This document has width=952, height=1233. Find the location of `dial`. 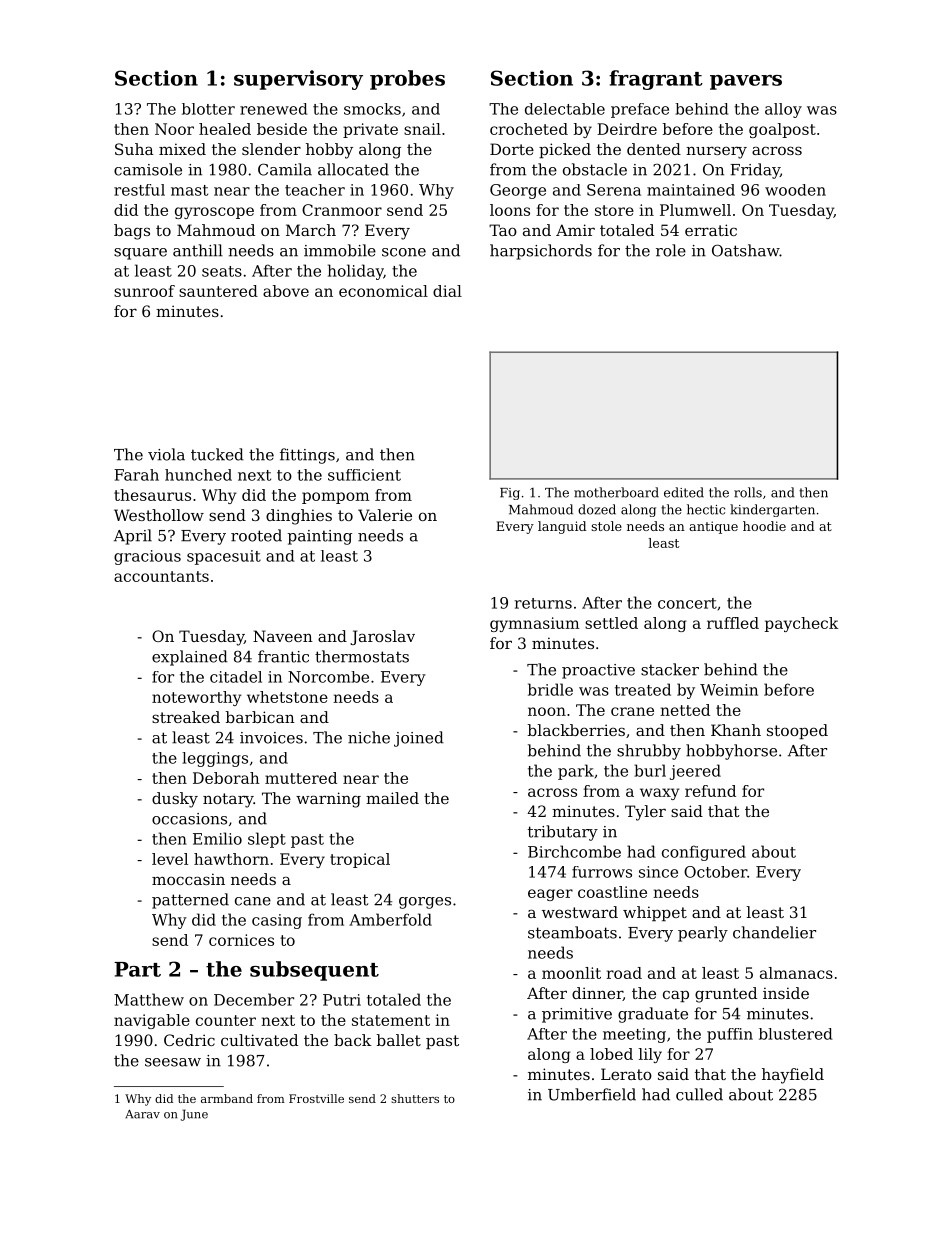

dial is located at coordinates (447, 291).
